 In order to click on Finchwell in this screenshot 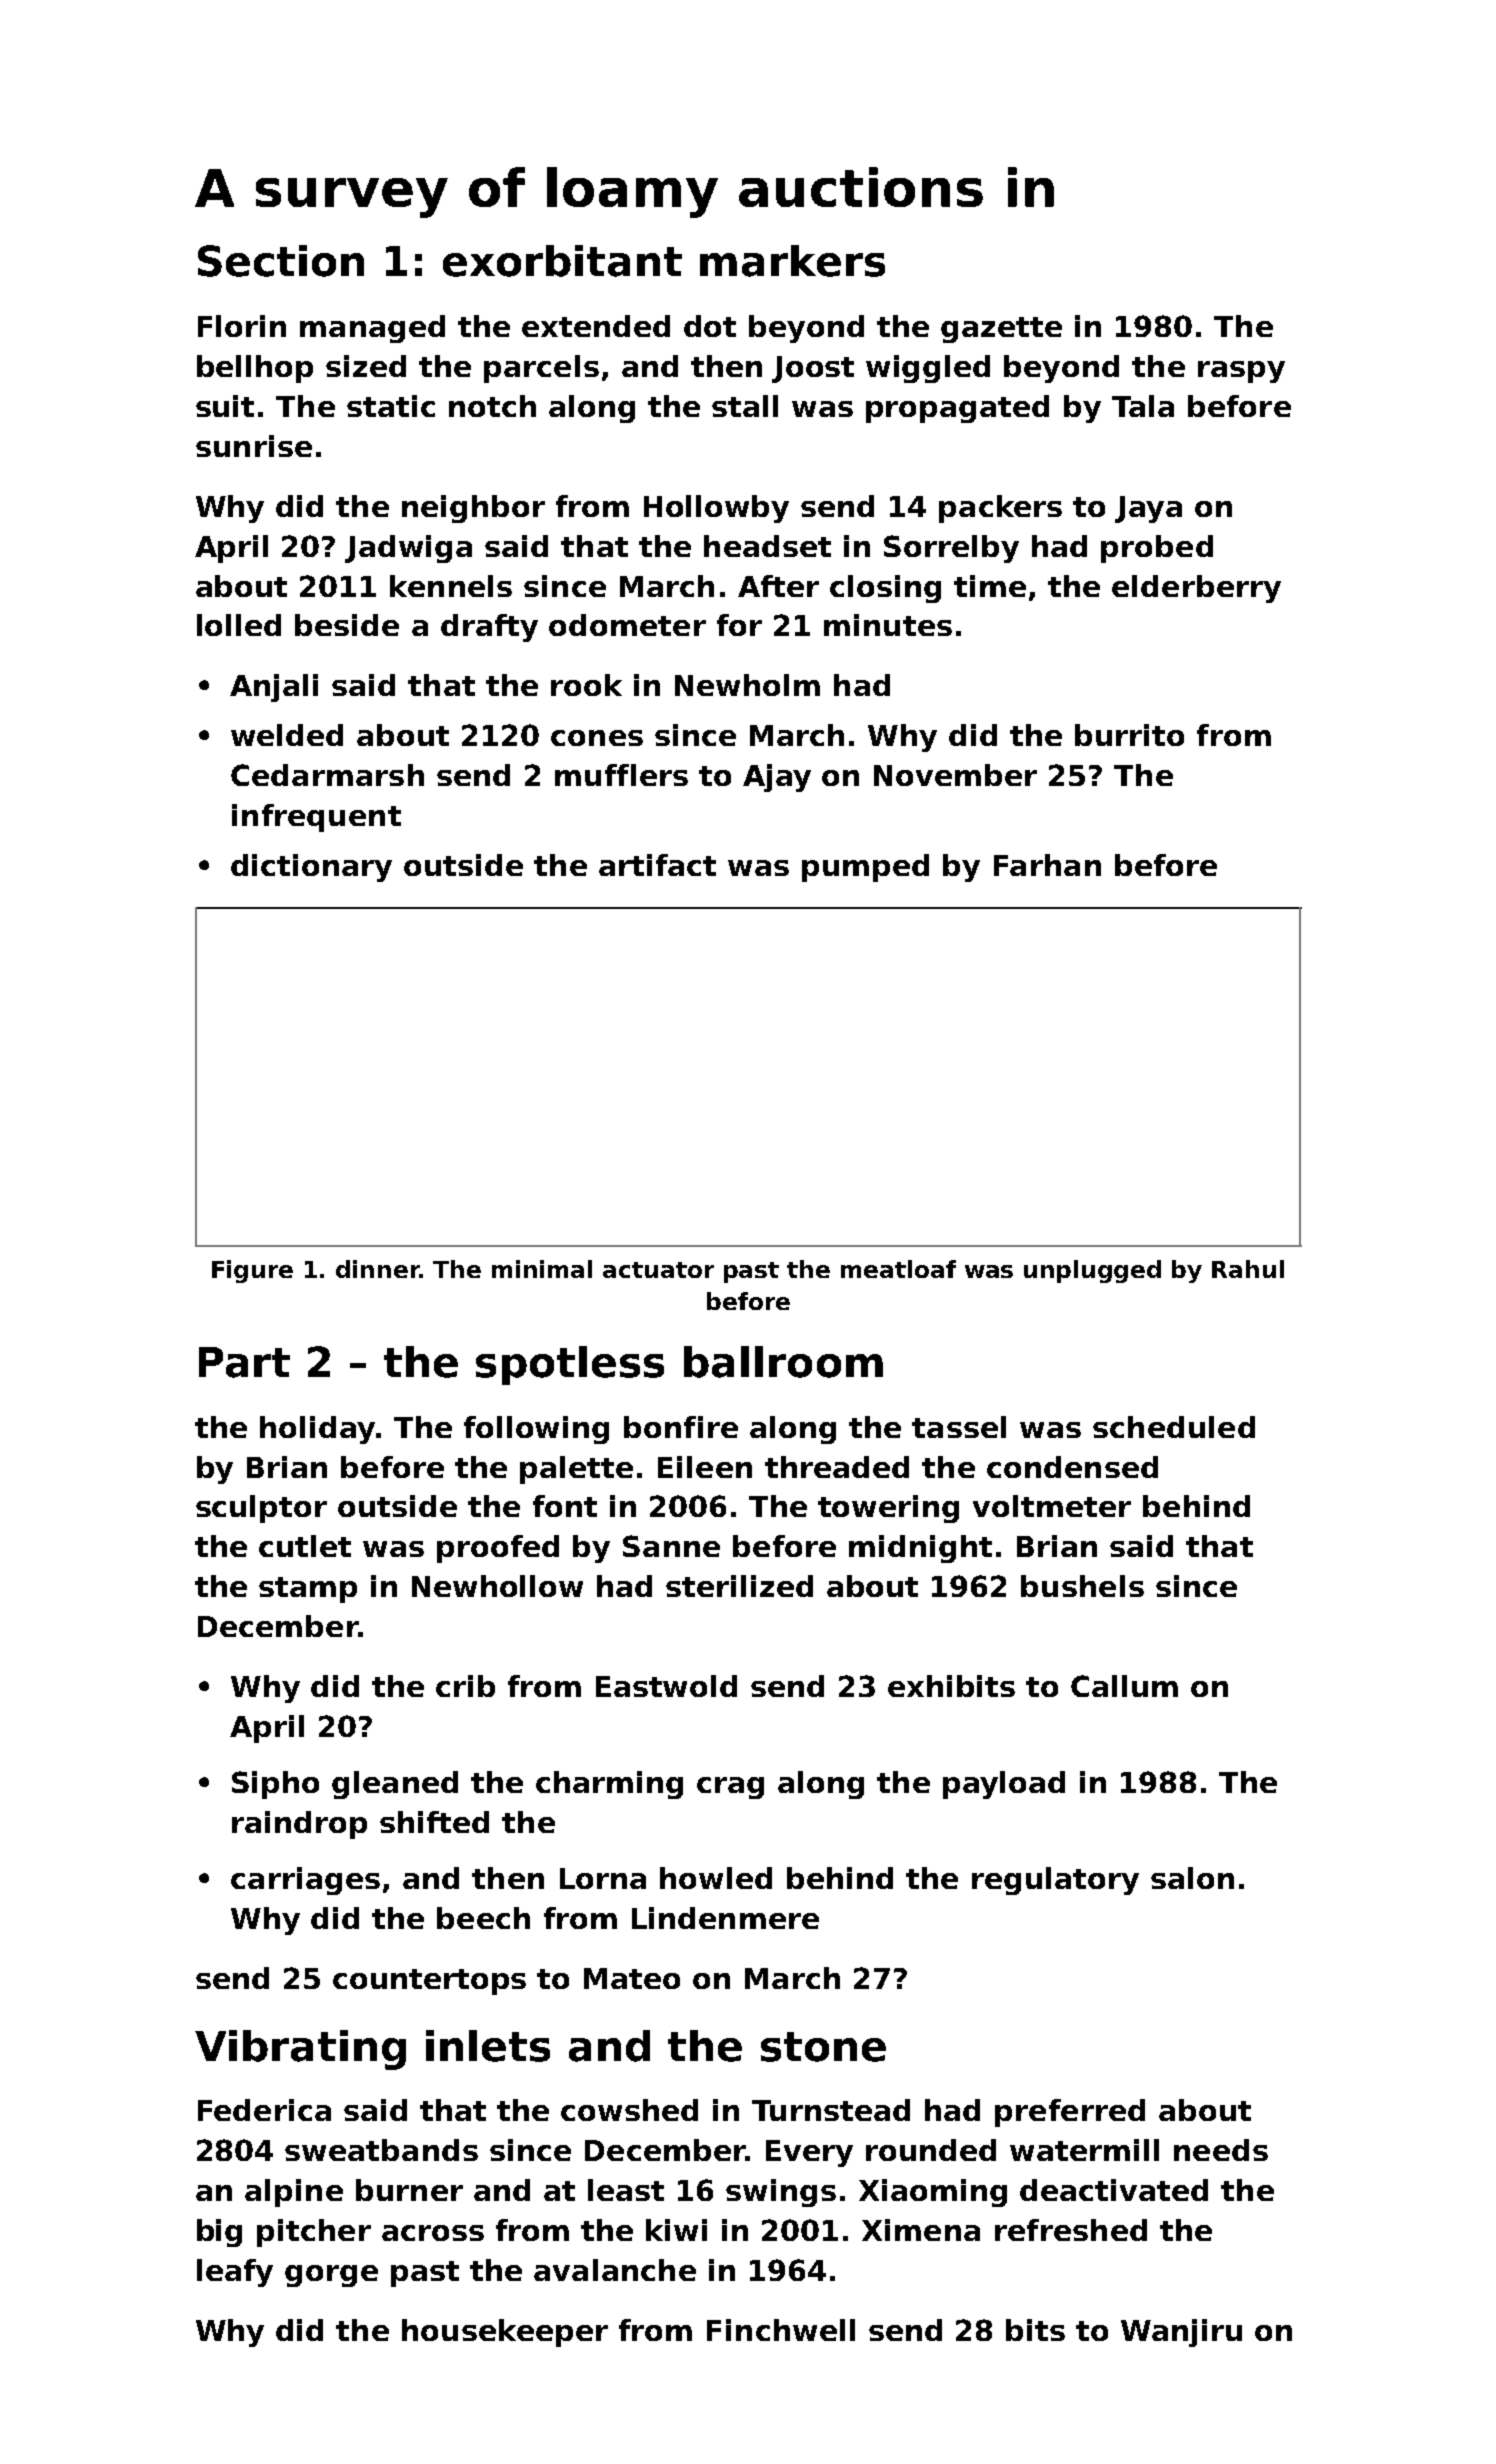, I will do `click(781, 2330)`.
